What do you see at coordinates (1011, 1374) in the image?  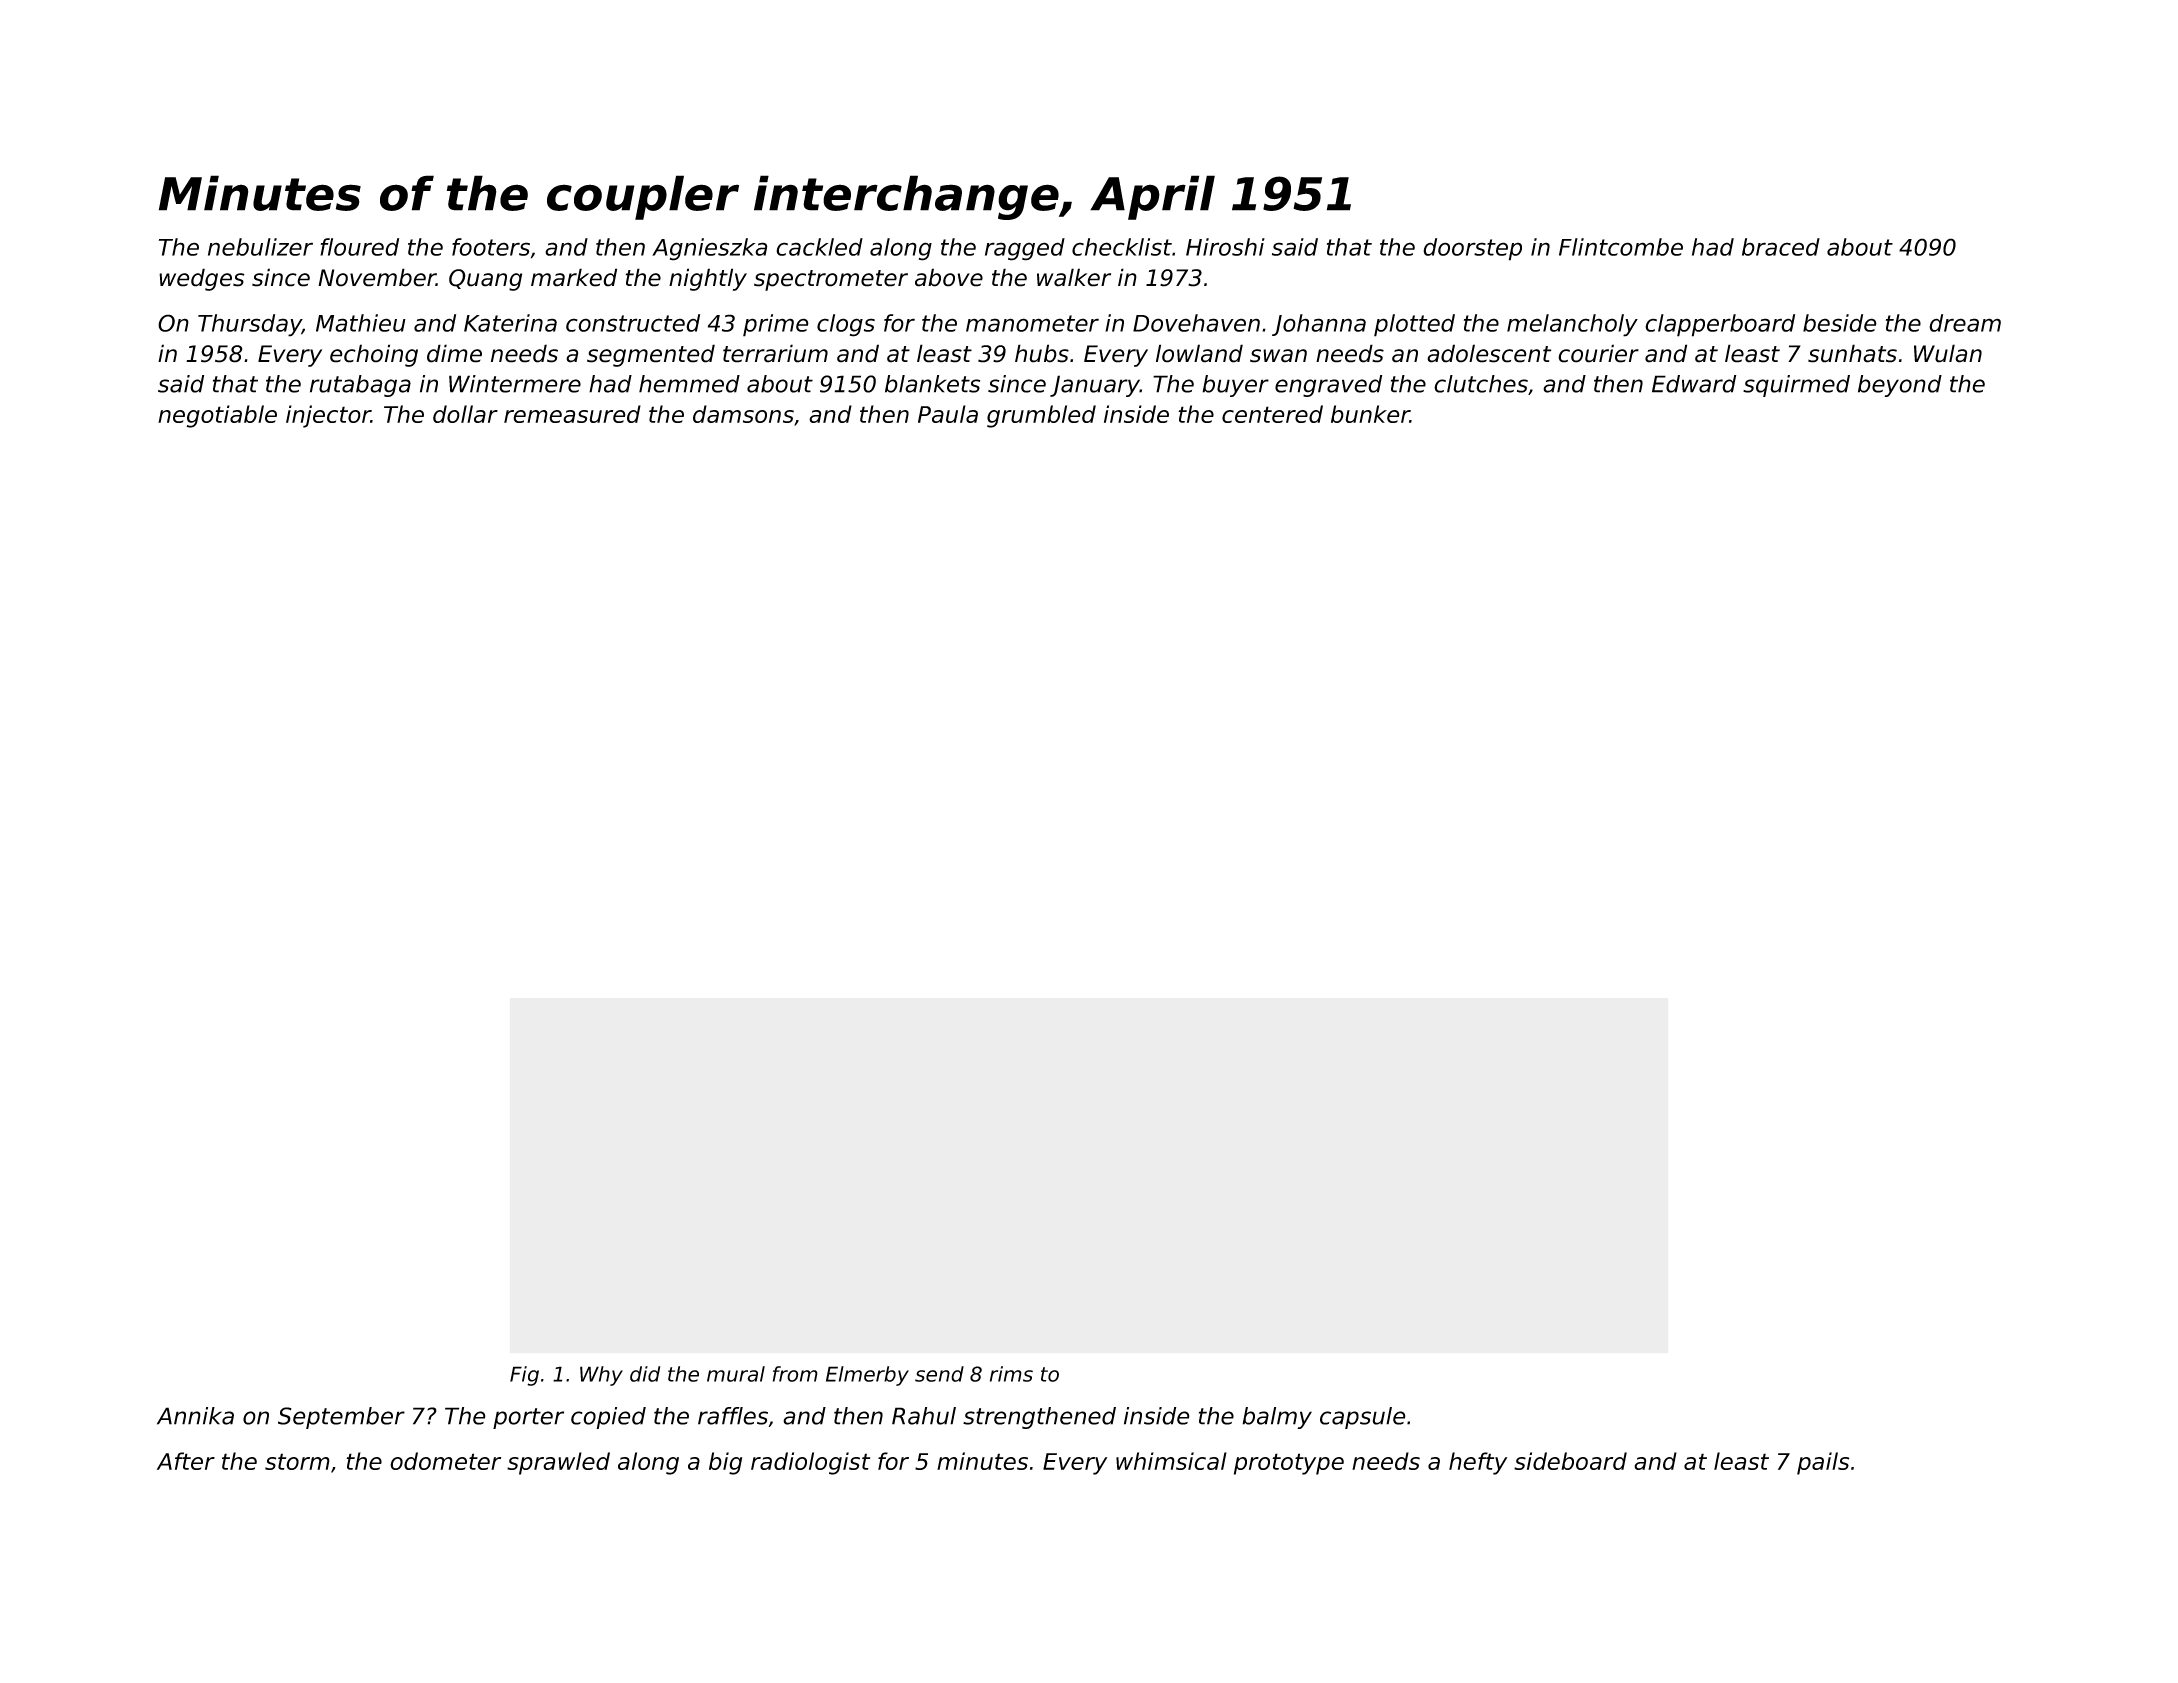 I see `rims` at bounding box center [1011, 1374].
